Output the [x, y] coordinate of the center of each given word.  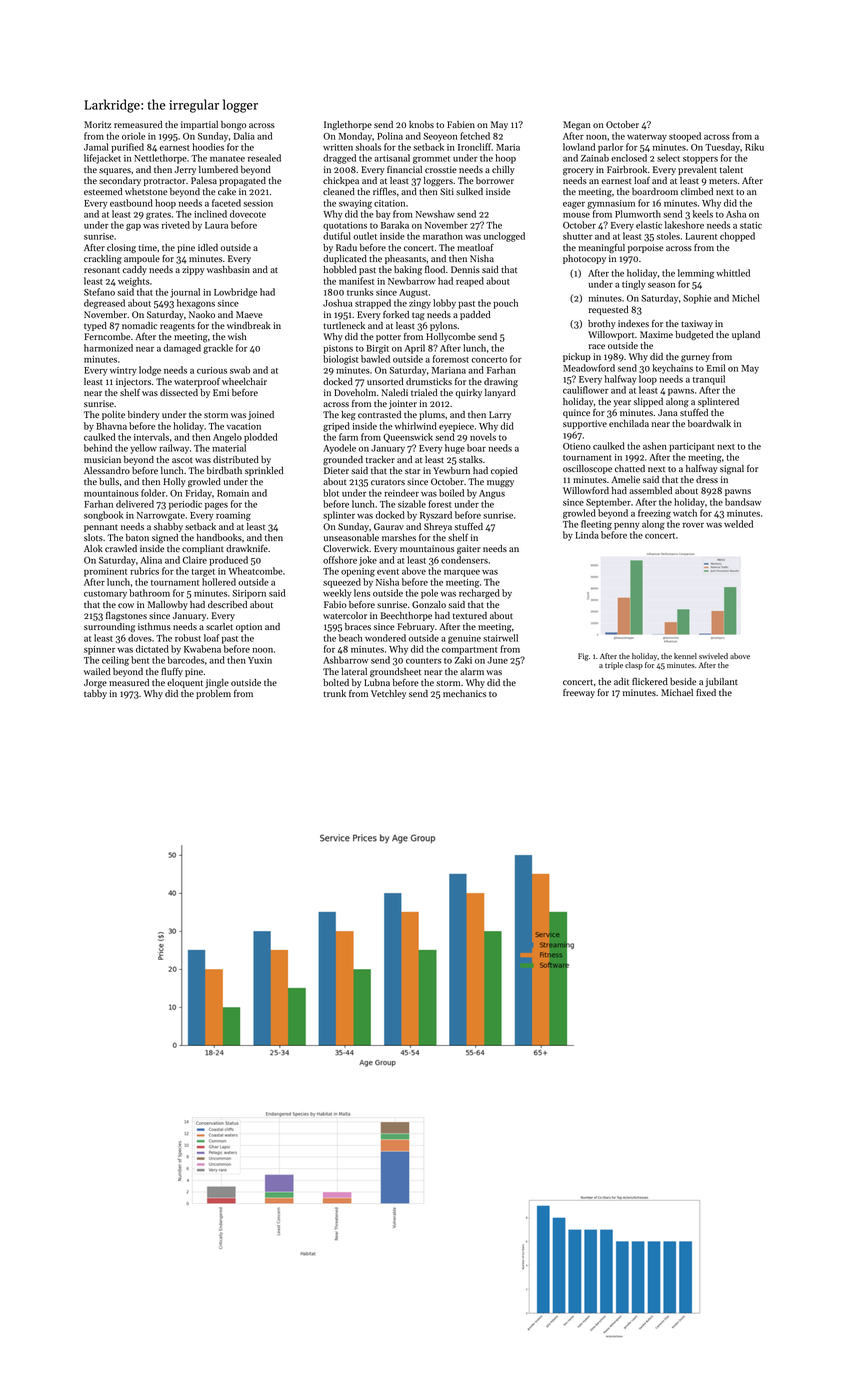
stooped [685, 137]
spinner [99, 650]
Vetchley [388, 694]
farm [348, 437]
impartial [199, 125]
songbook [103, 516]
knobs [421, 124]
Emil [716, 368]
